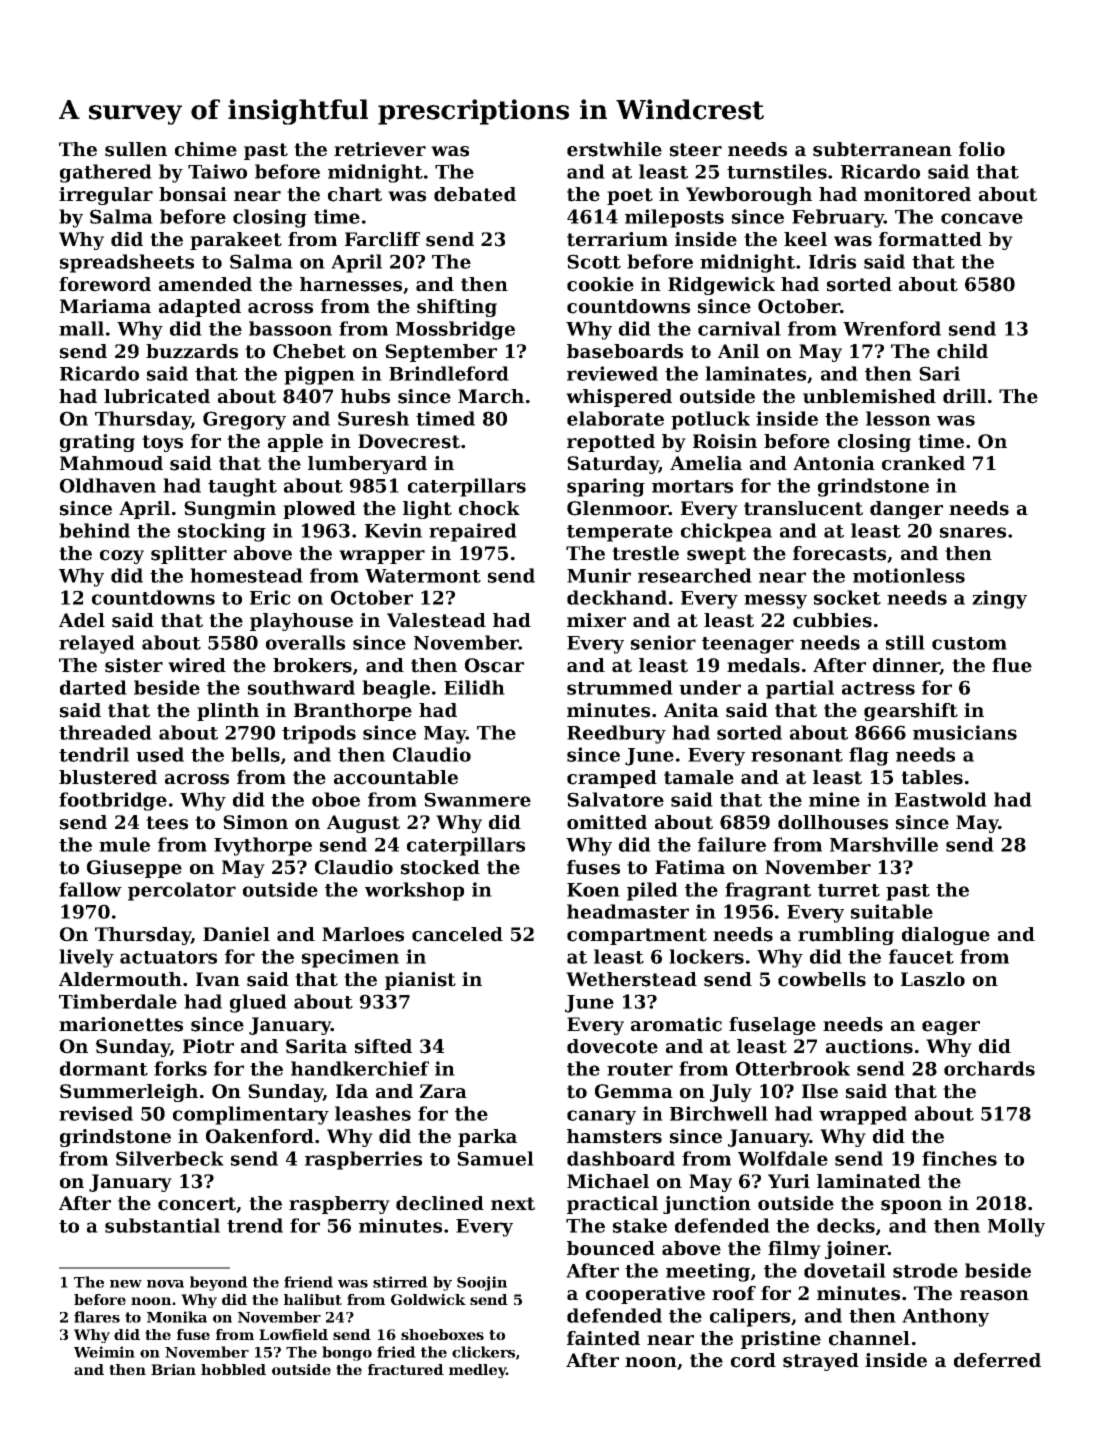  Describe the element at coordinates (193, 194) in the page. I see `bonsai` at that location.
